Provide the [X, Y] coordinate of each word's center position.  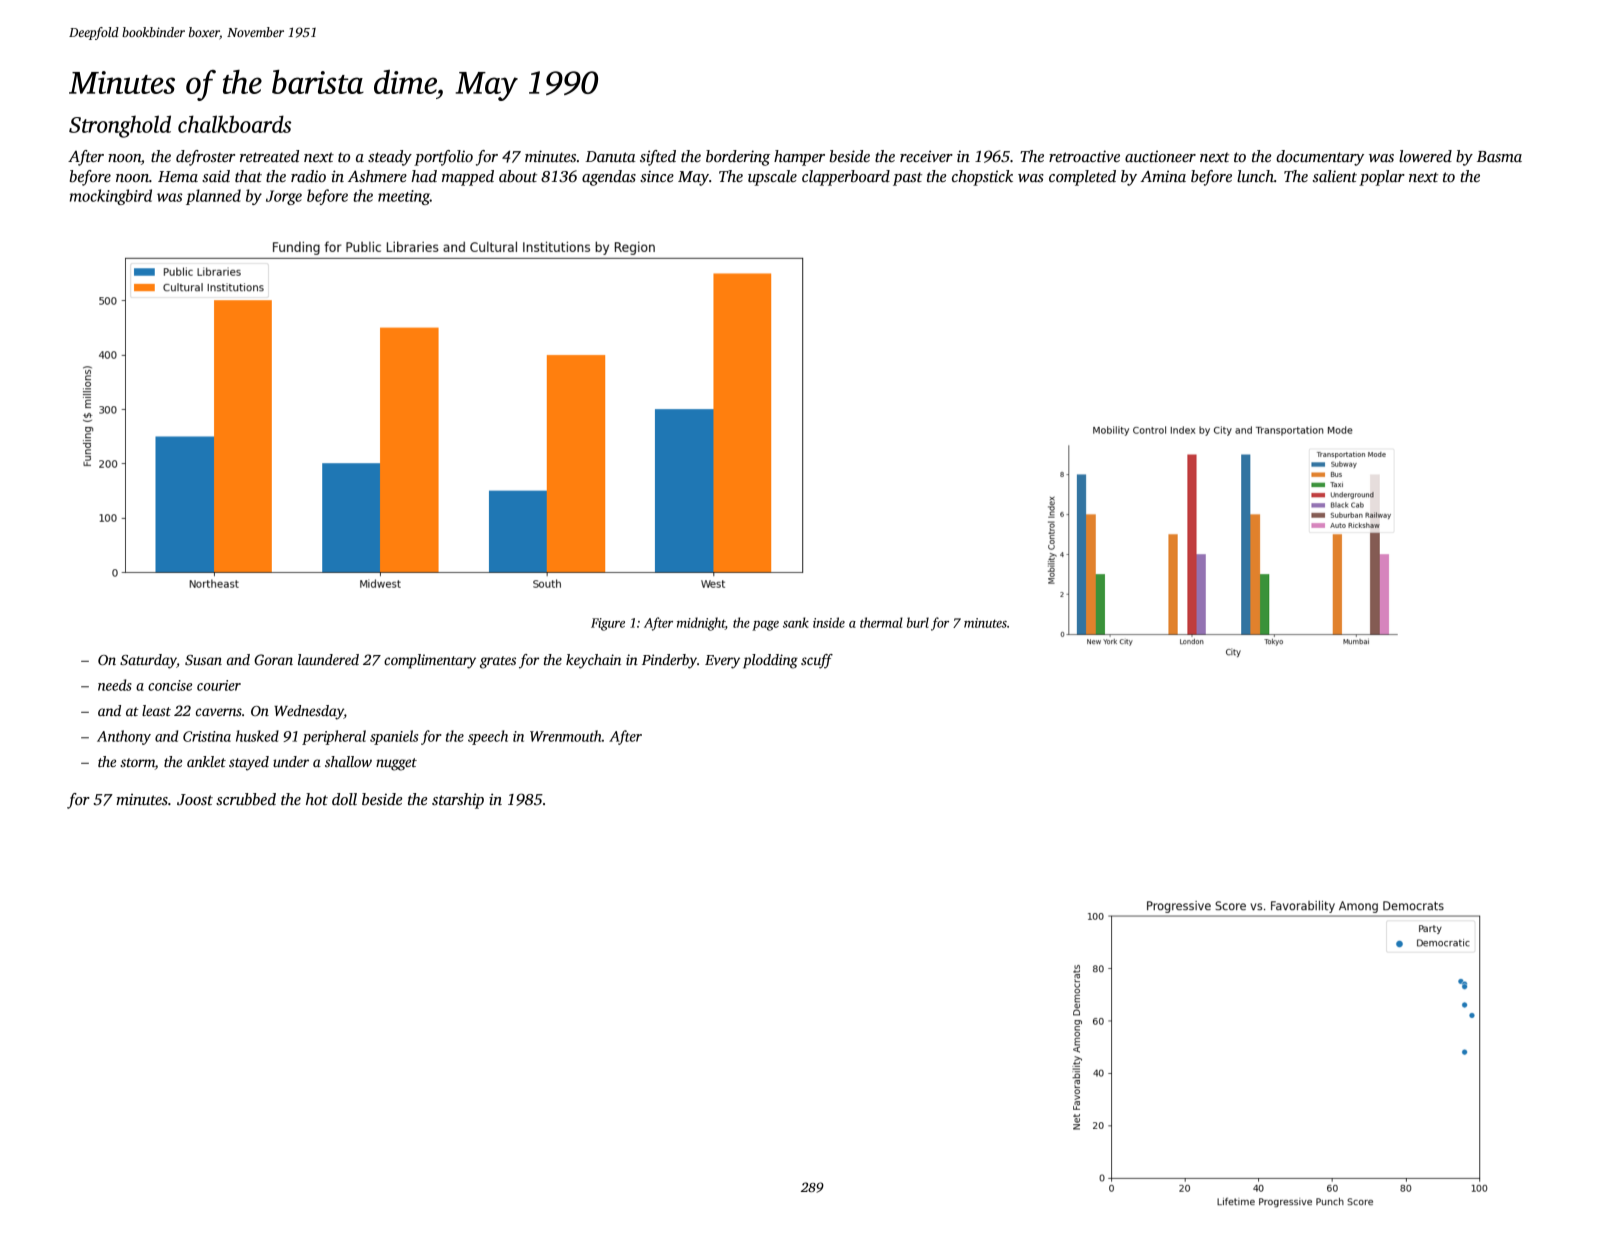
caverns [219, 712]
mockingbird [111, 197]
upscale [772, 178]
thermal [881, 622]
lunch [1255, 176]
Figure [608, 624]
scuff [817, 661]
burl [918, 622]
